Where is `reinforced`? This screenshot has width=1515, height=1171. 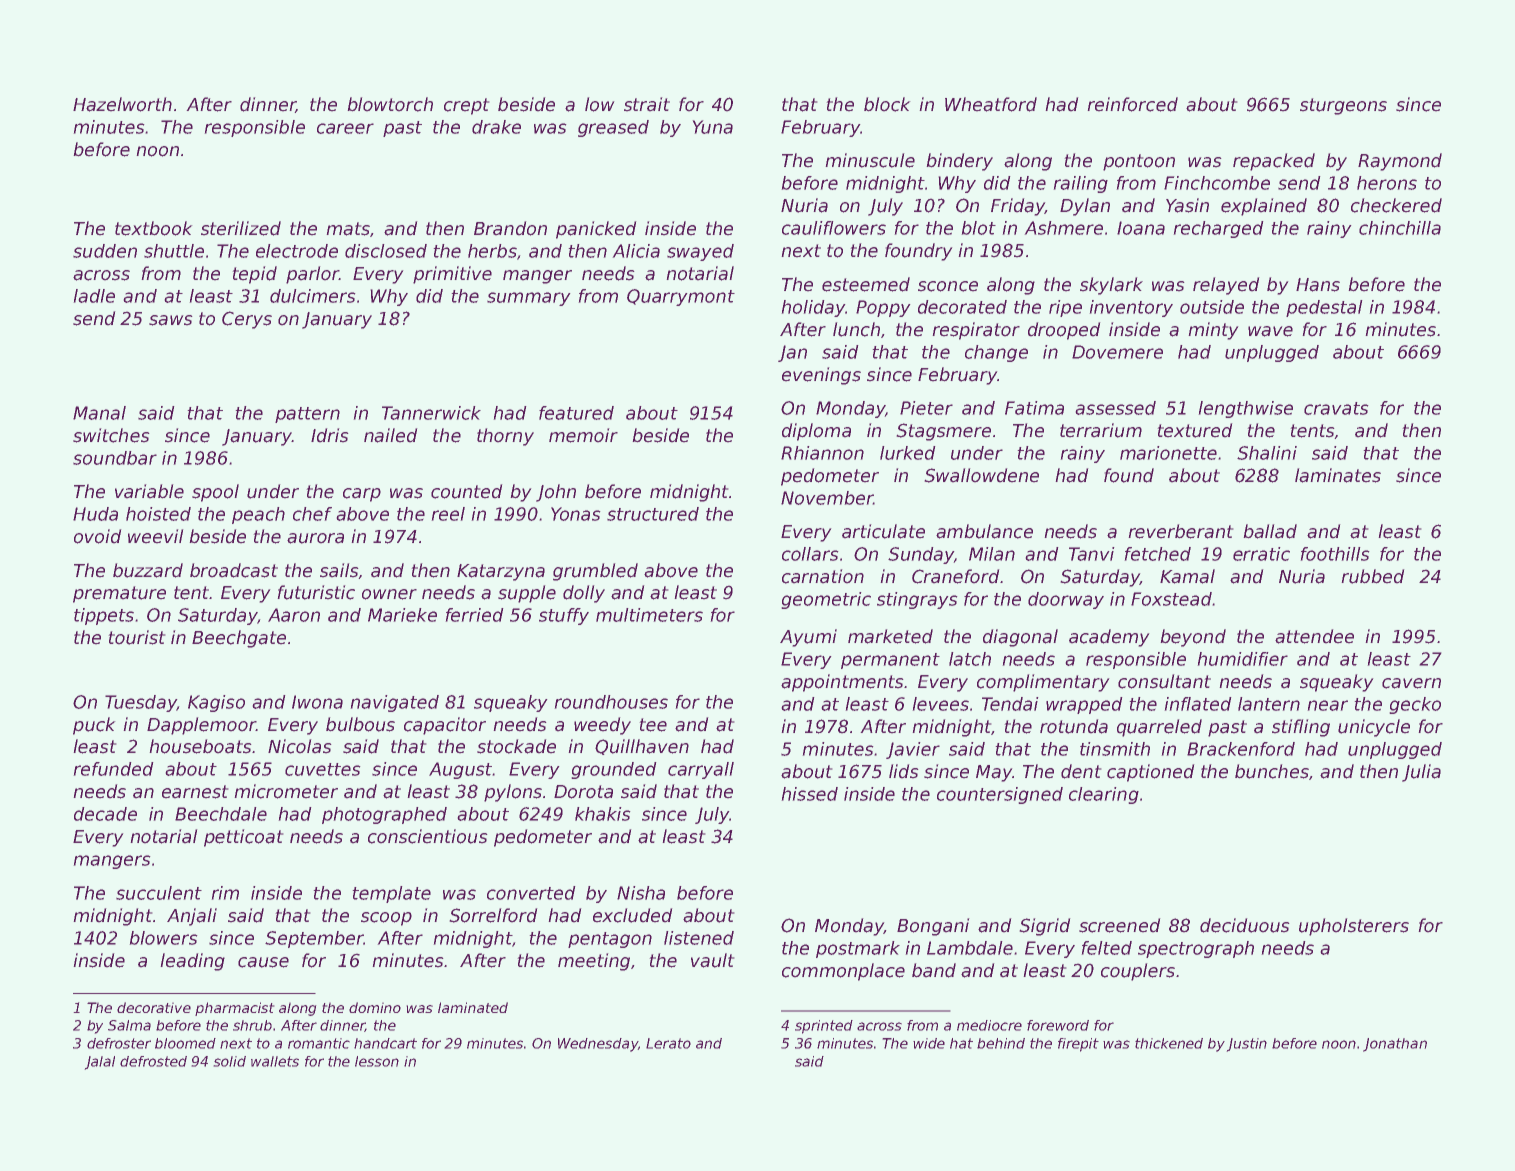 reinforced is located at coordinates (1133, 104).
